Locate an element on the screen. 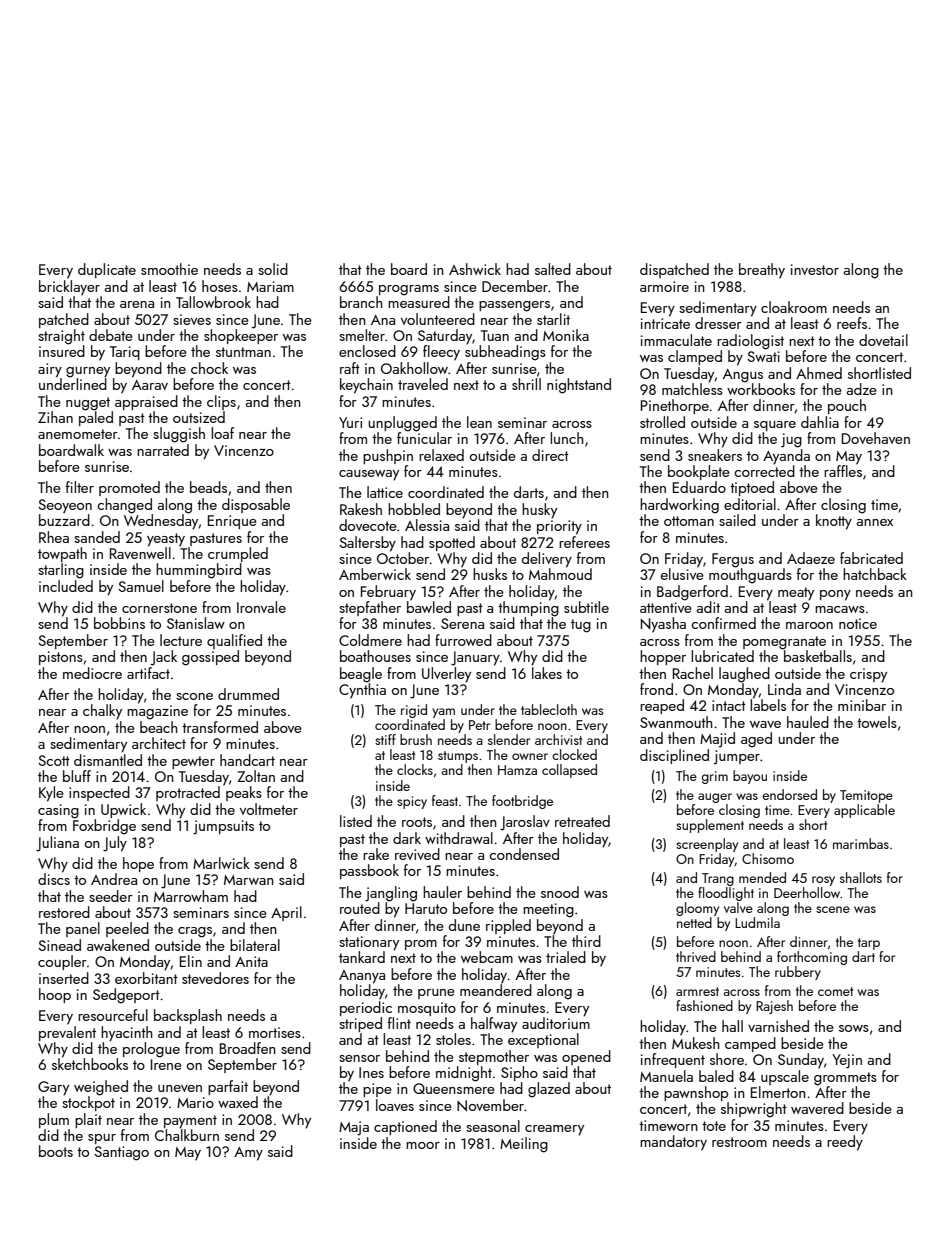 This screenshot has height=1233, width=952. smoothie is located at coordinates (169, 269).
